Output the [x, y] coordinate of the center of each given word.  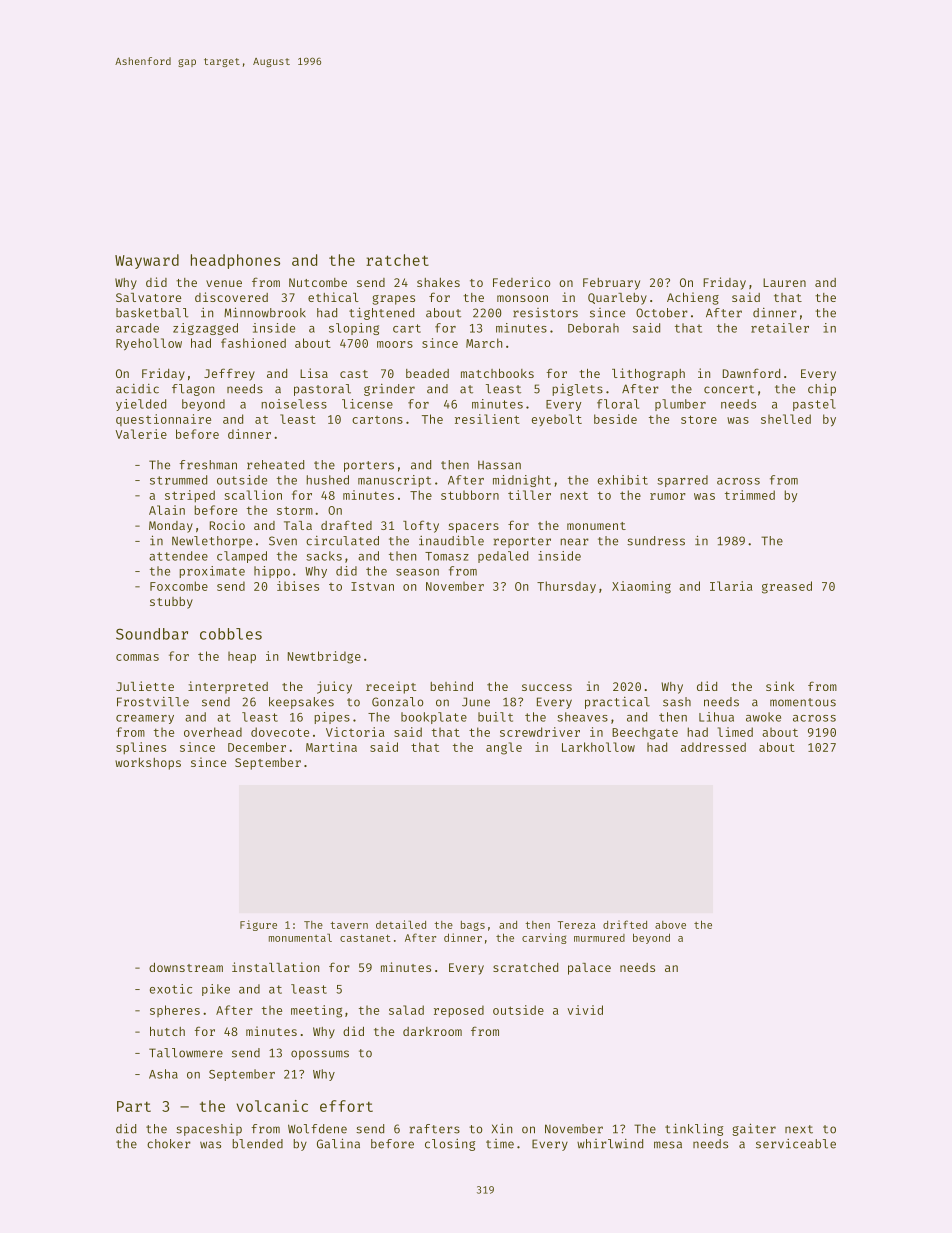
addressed [713, 747]
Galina [338, 1143]
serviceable [796, 1144]
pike [216, 990]
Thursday [566, 587]
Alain [167, 510]
